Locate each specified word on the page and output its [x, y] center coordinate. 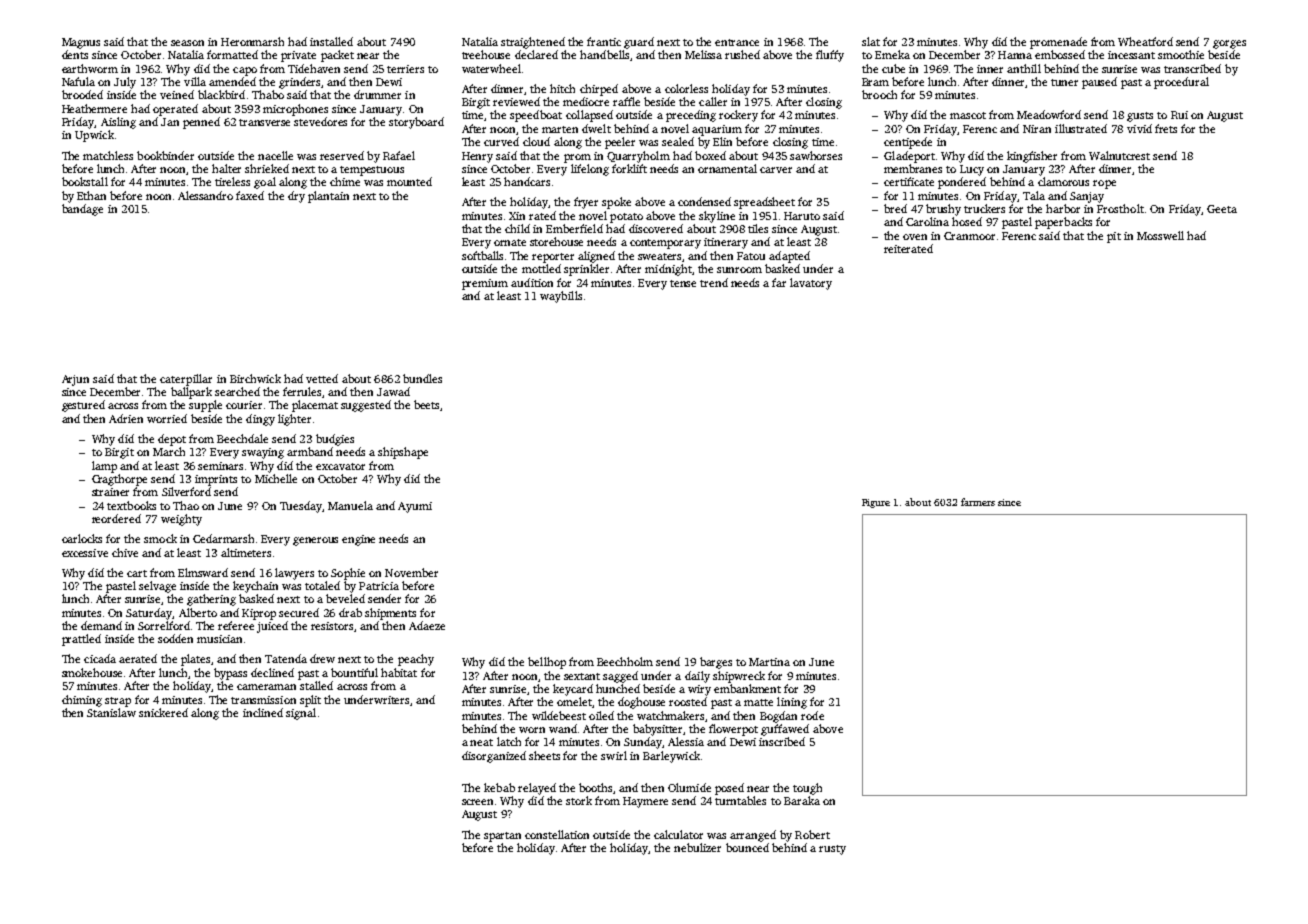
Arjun [75, 380]
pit [1114, 237]
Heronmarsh [252, 41]
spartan [502, 837]
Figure [876, 503]
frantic [604, 41]
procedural [1181, 83]
